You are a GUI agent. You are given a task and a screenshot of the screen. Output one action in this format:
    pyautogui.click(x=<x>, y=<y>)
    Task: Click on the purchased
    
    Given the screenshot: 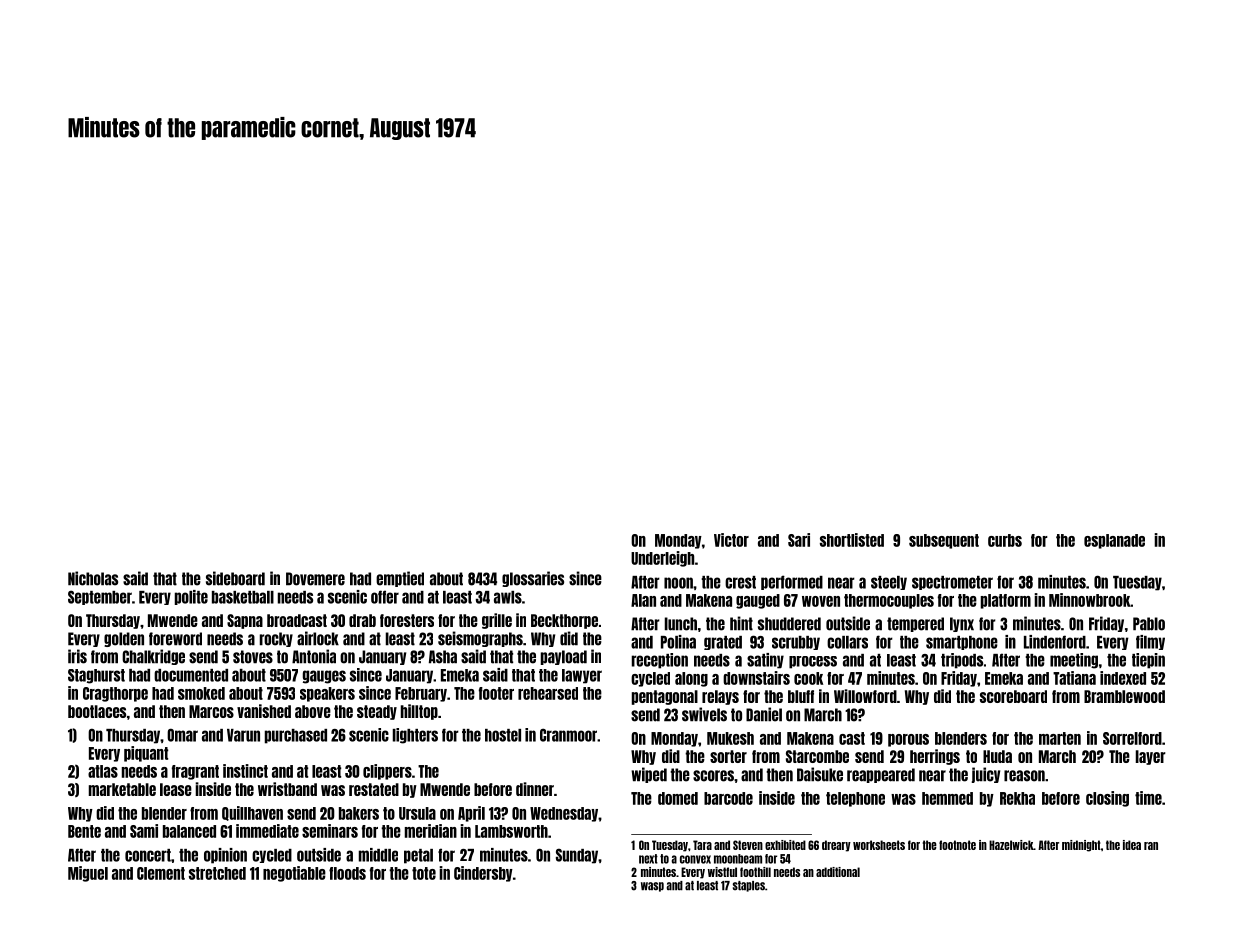 What is the action you would take?
    pyautogui.click(x=296, y=736)
